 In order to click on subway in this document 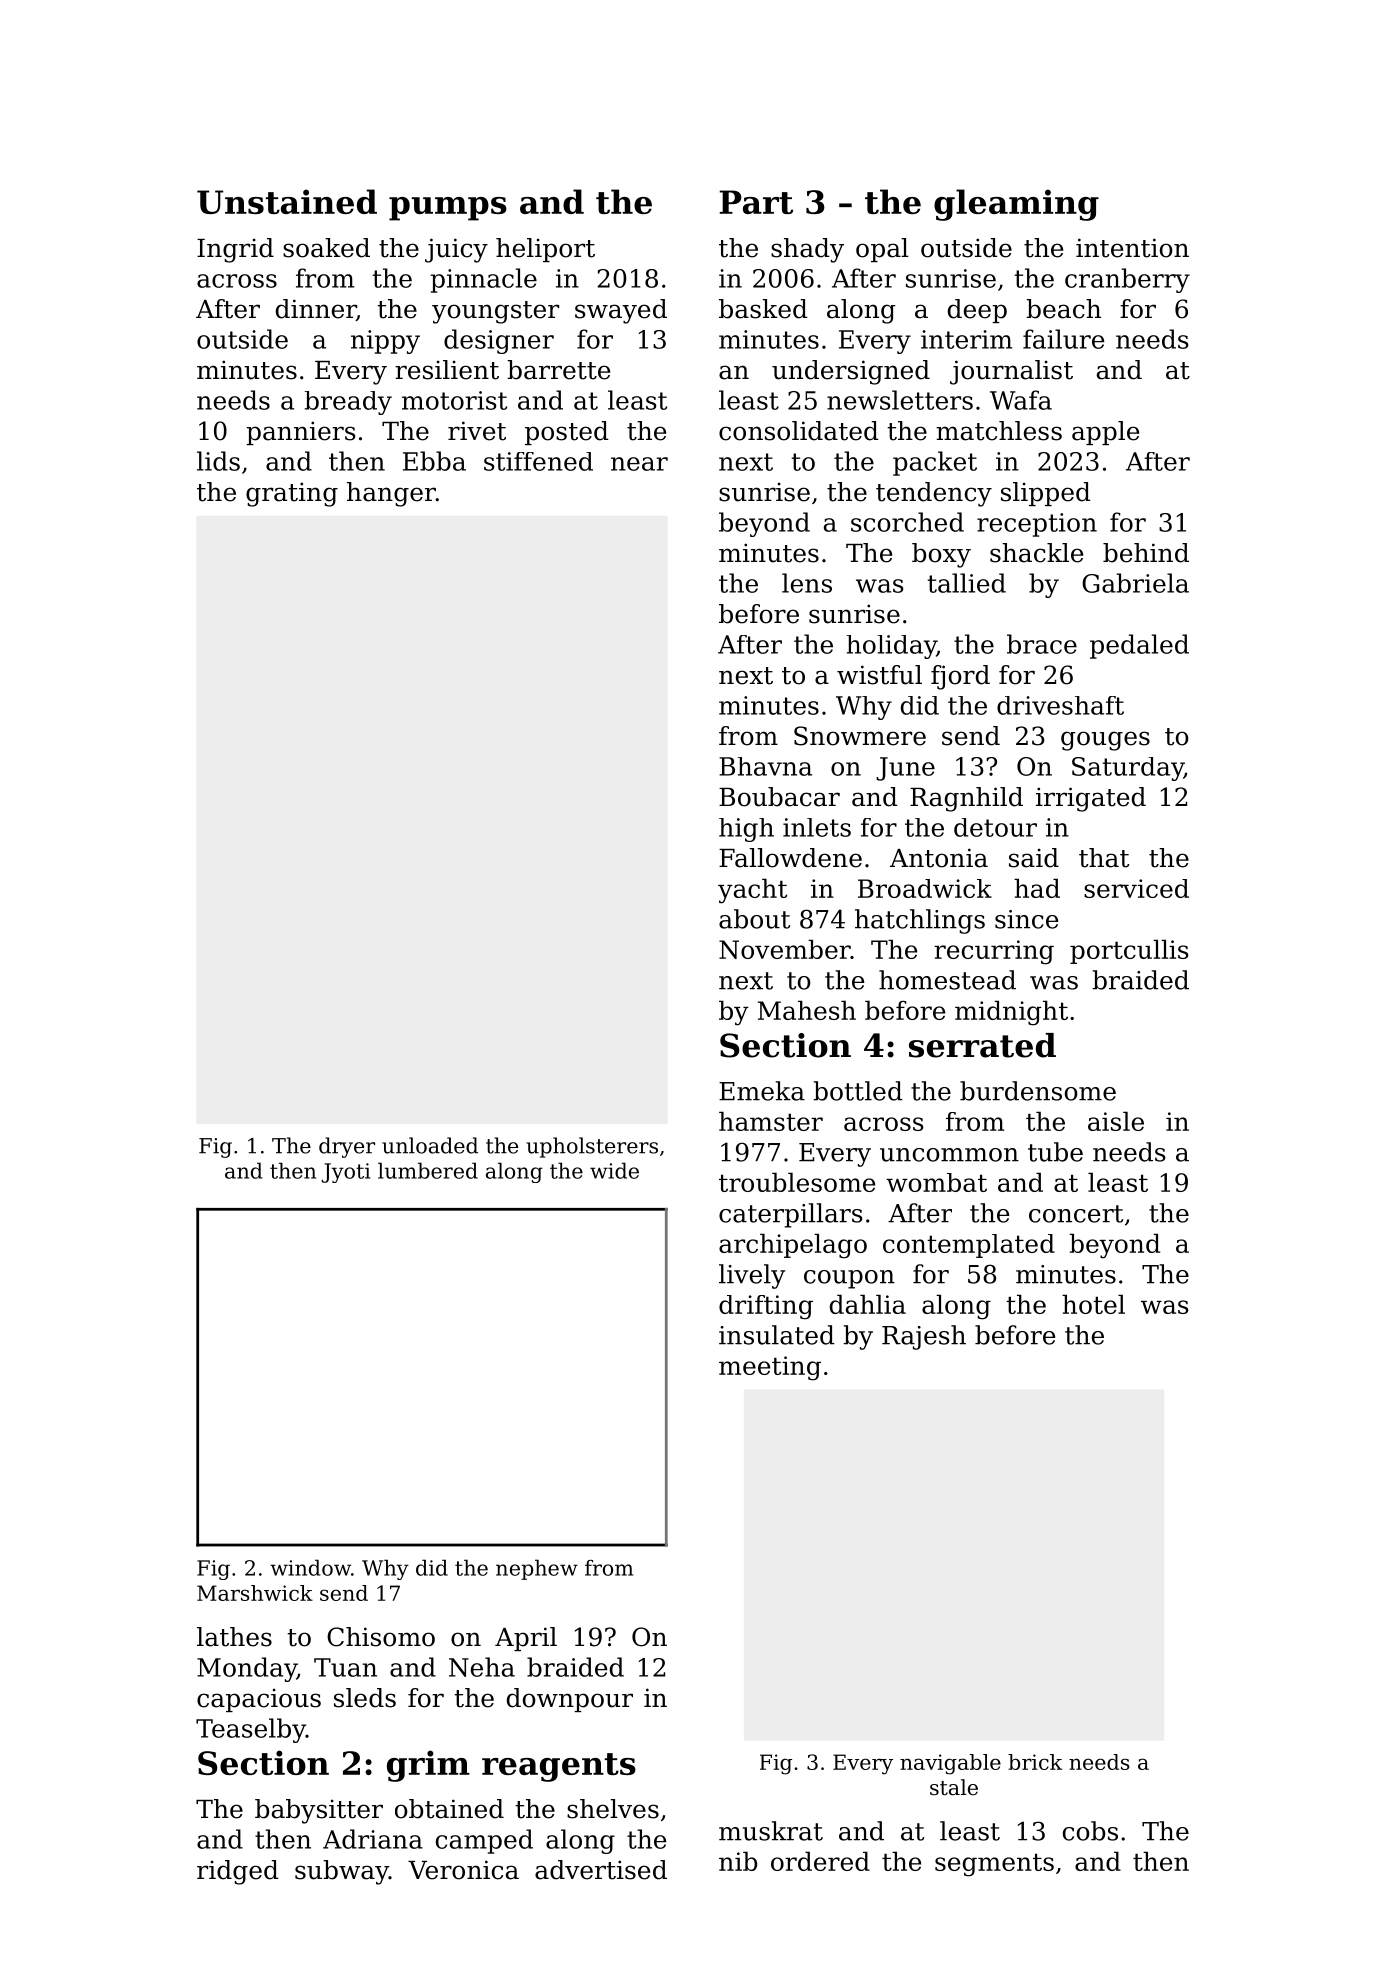, I will do `click(342, 1872)`.
